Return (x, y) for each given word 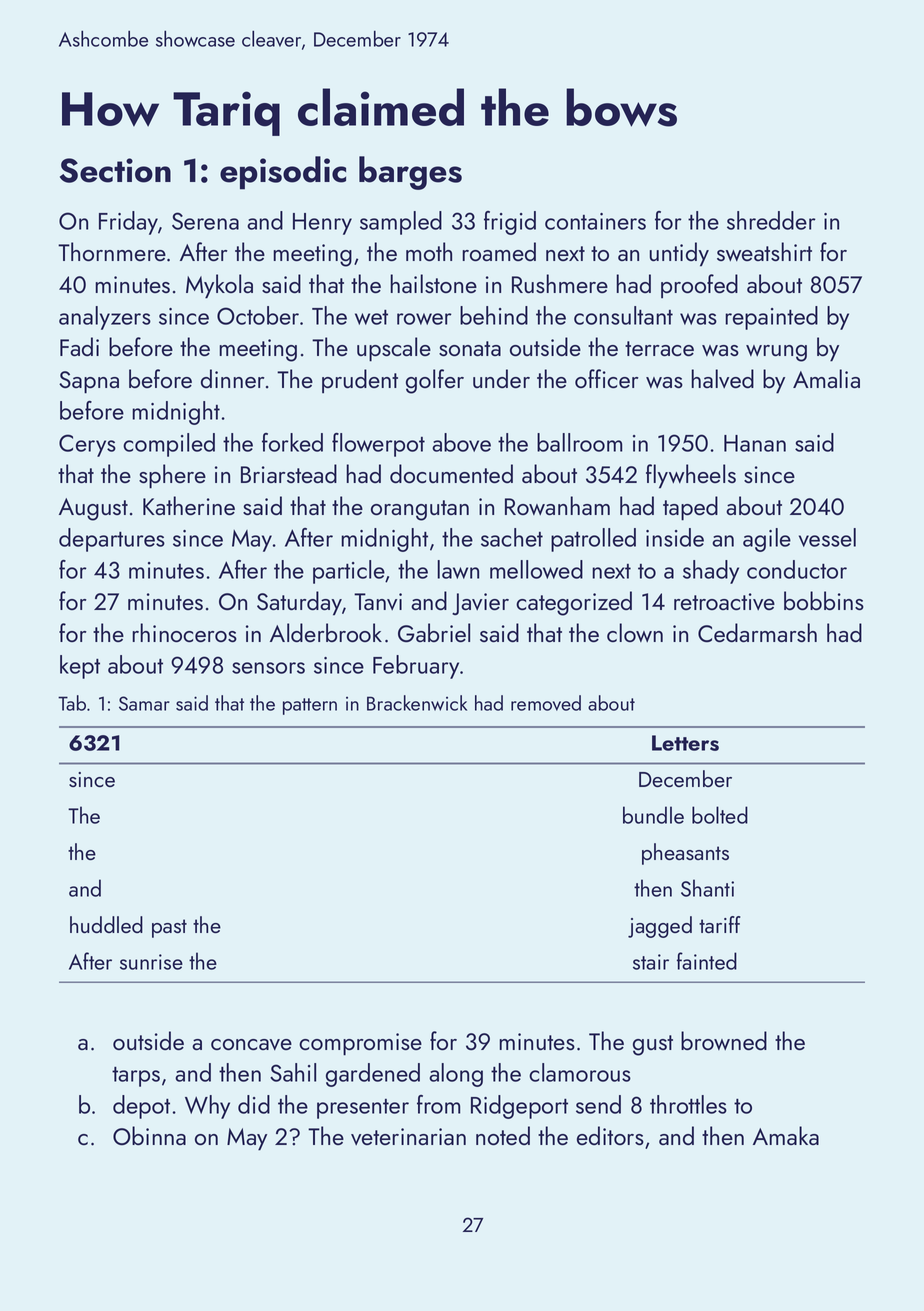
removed (546, 703)
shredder (771, 220)
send (598, 1104)
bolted (720, 815)
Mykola (219, 286)
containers (595, 221)
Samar (144, 703)
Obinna (149, 1135)
